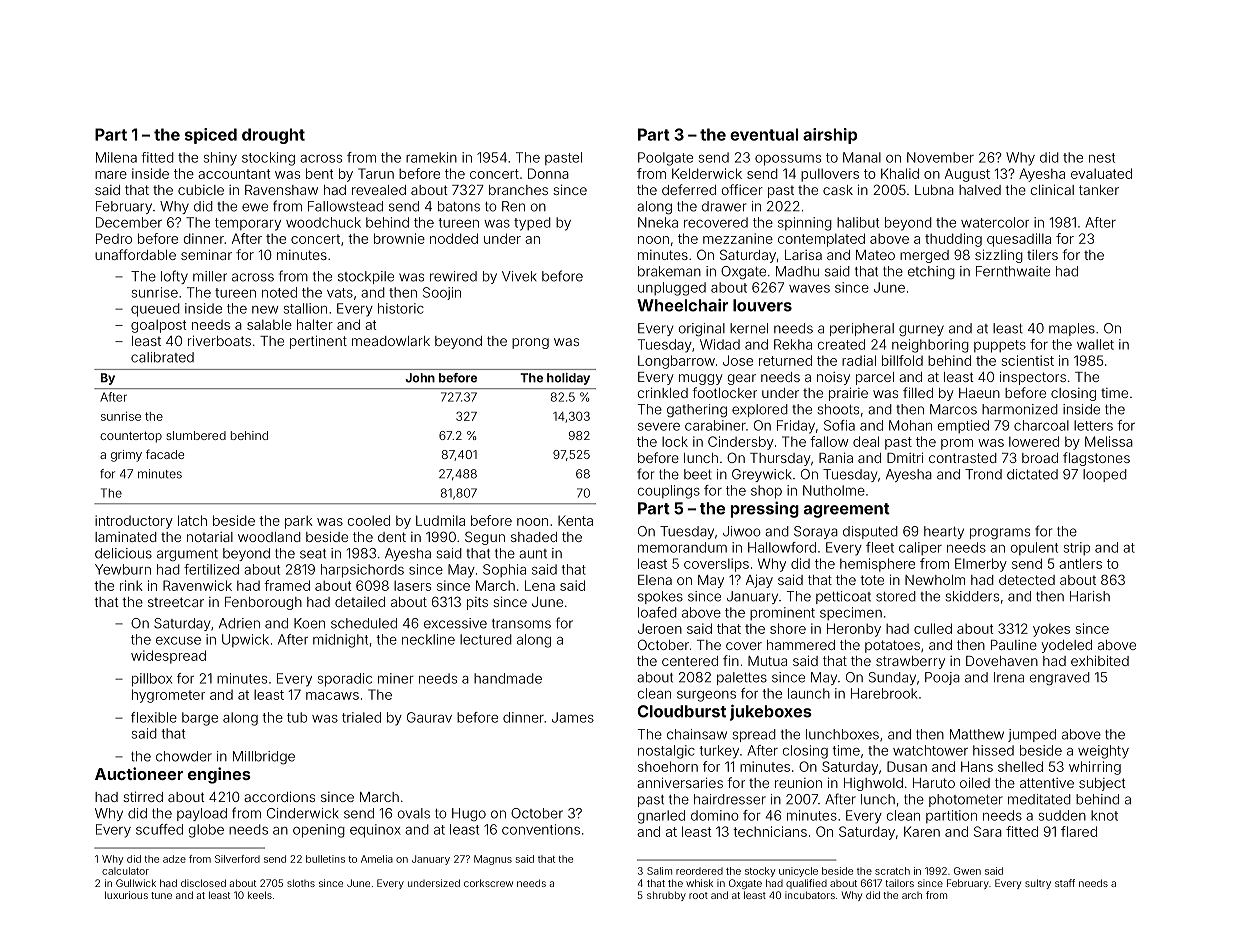 The image size is (1233, 952). What do you see at coordinates (211, 136) in the document?
I see `spiced` at bounding box center [211, 136].
